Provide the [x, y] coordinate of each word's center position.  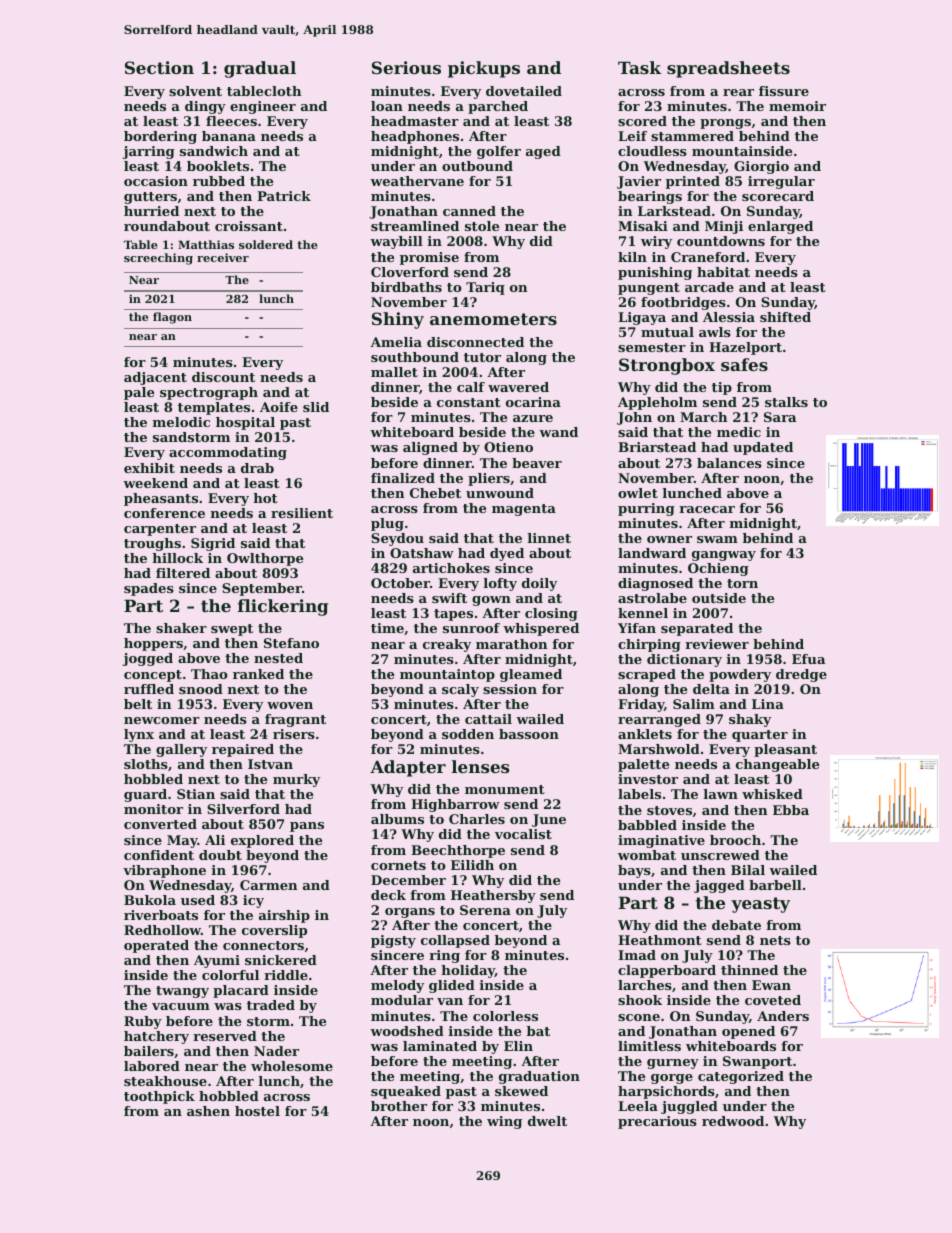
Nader [276, 1051]
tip [722, 388]
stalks [786, 402]
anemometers [493, 319]
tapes [453, 615]
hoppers [153, 644]
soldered [266, 244]
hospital [245, 423]
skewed [521, 1091]
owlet [638, 493]
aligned [430, 448]
